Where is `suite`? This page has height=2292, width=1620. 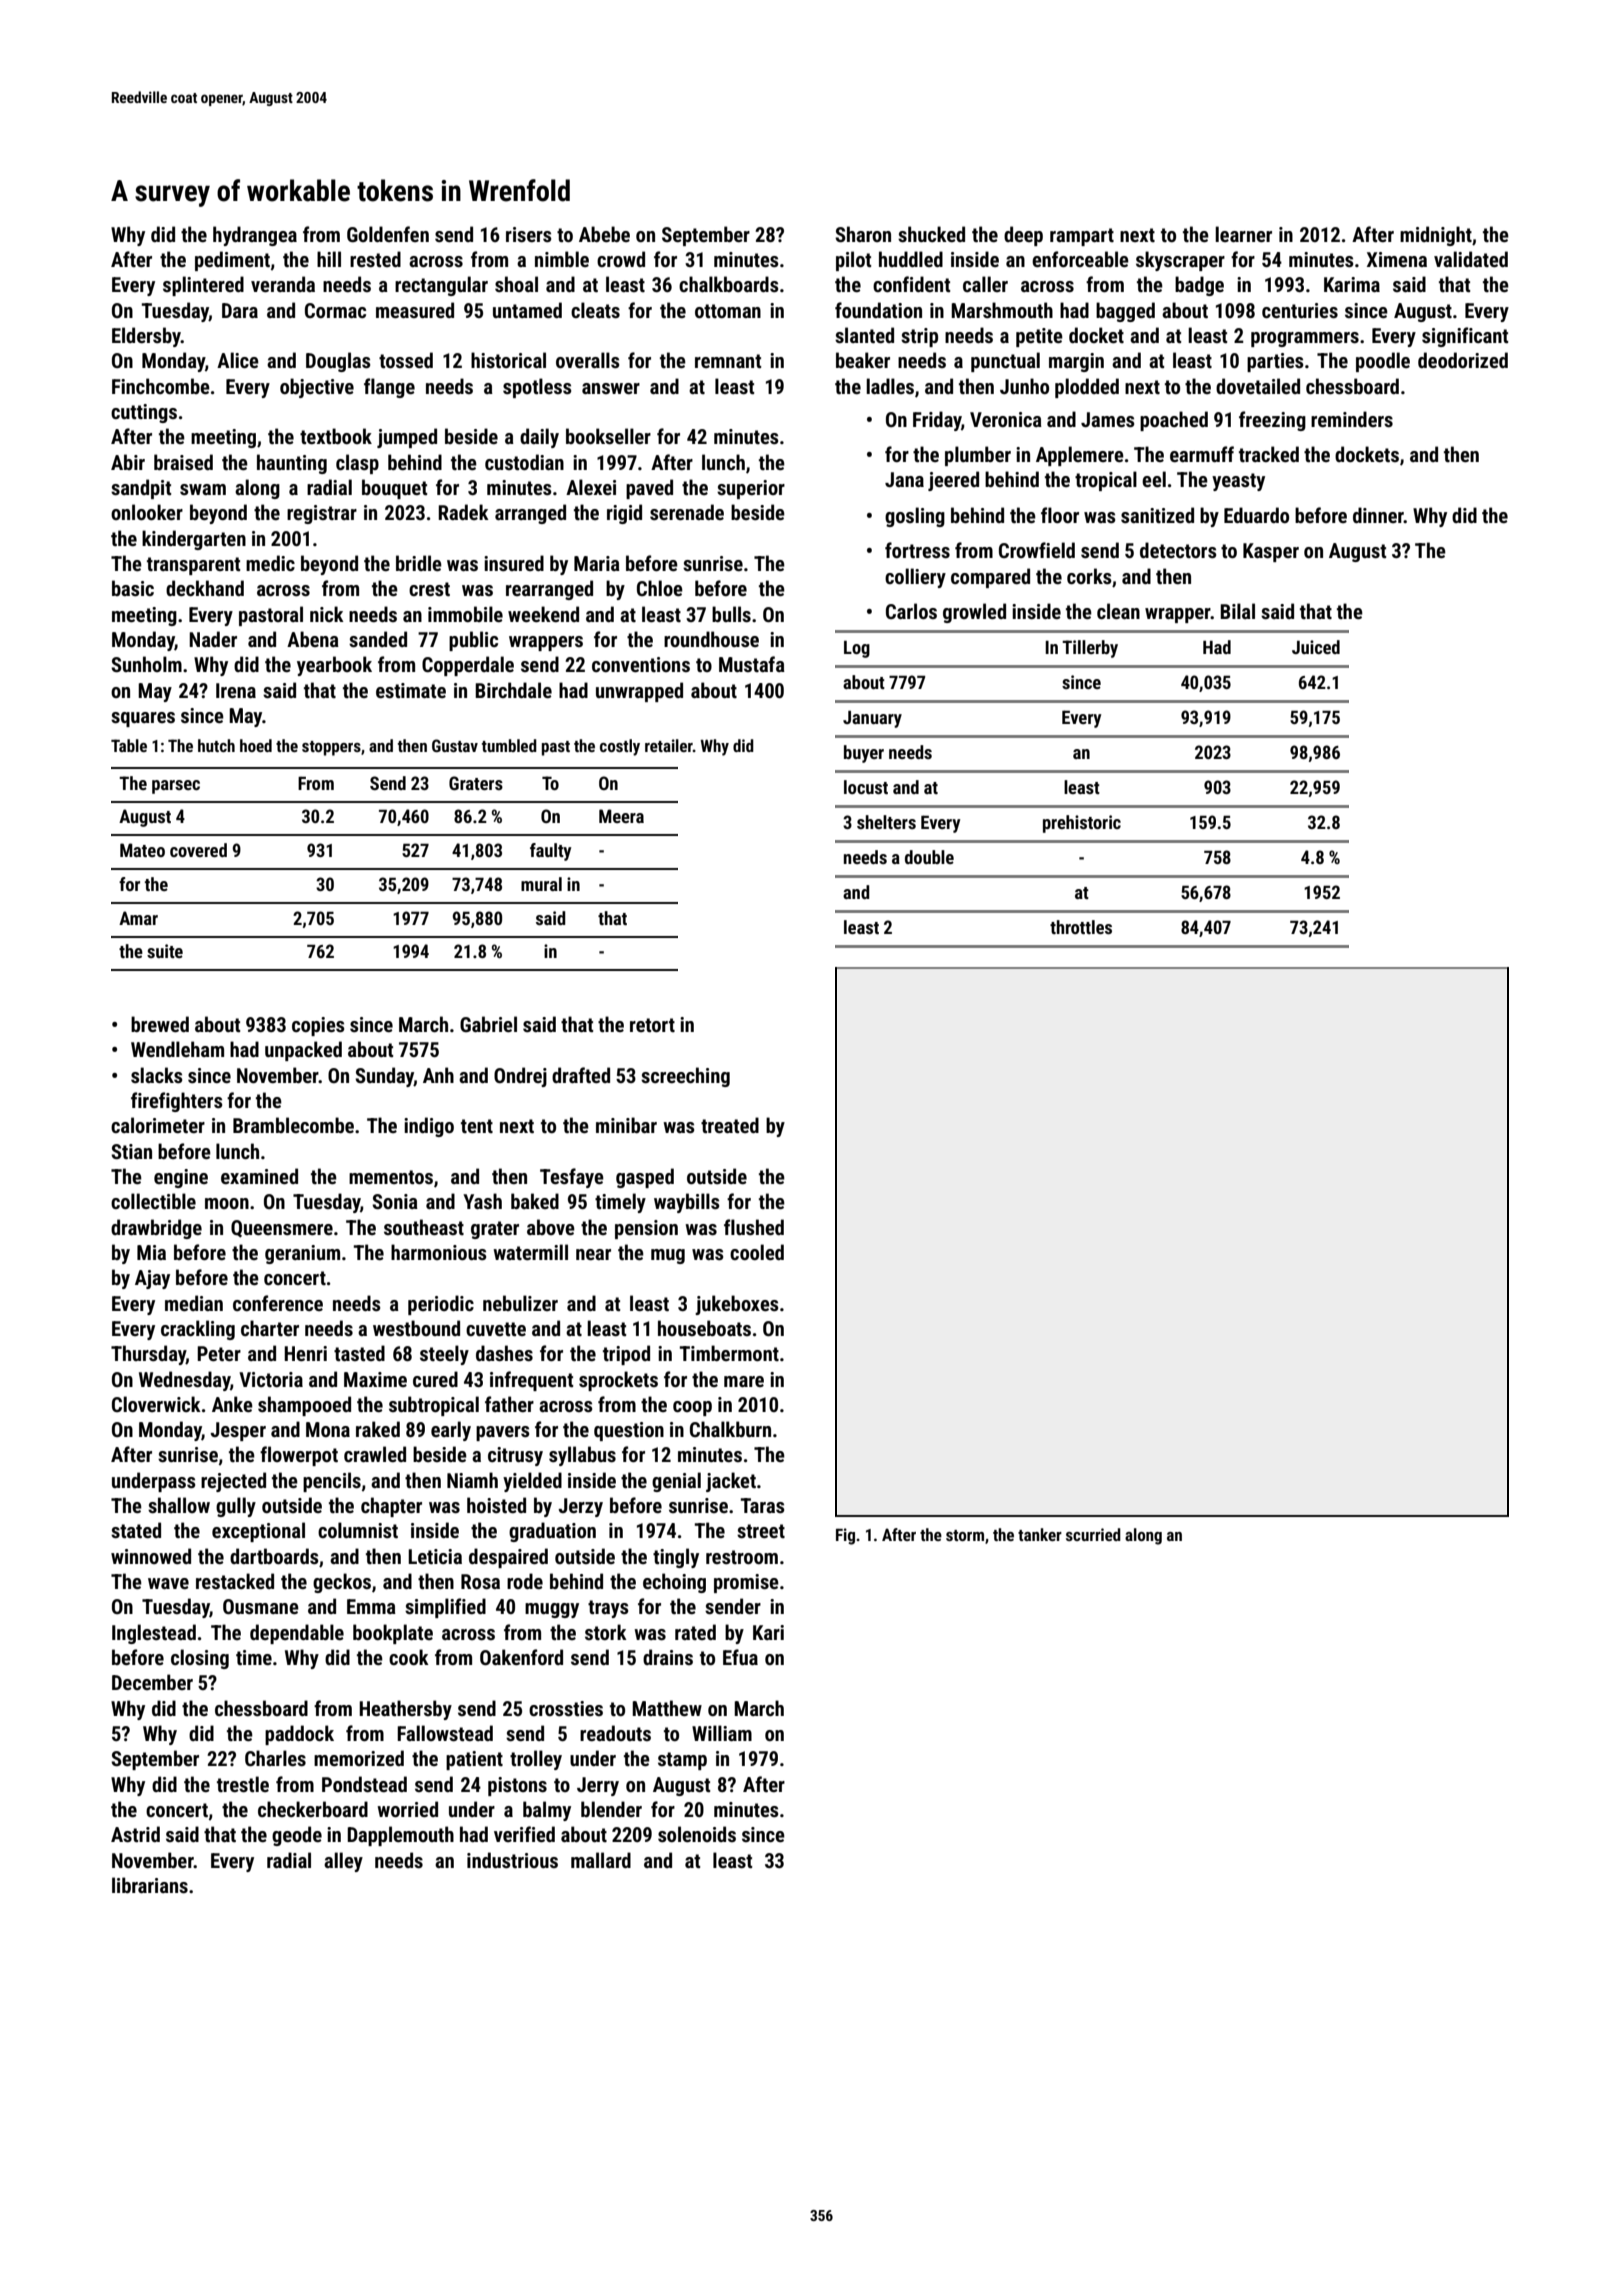
suite is located at coordinates (165, 951).
